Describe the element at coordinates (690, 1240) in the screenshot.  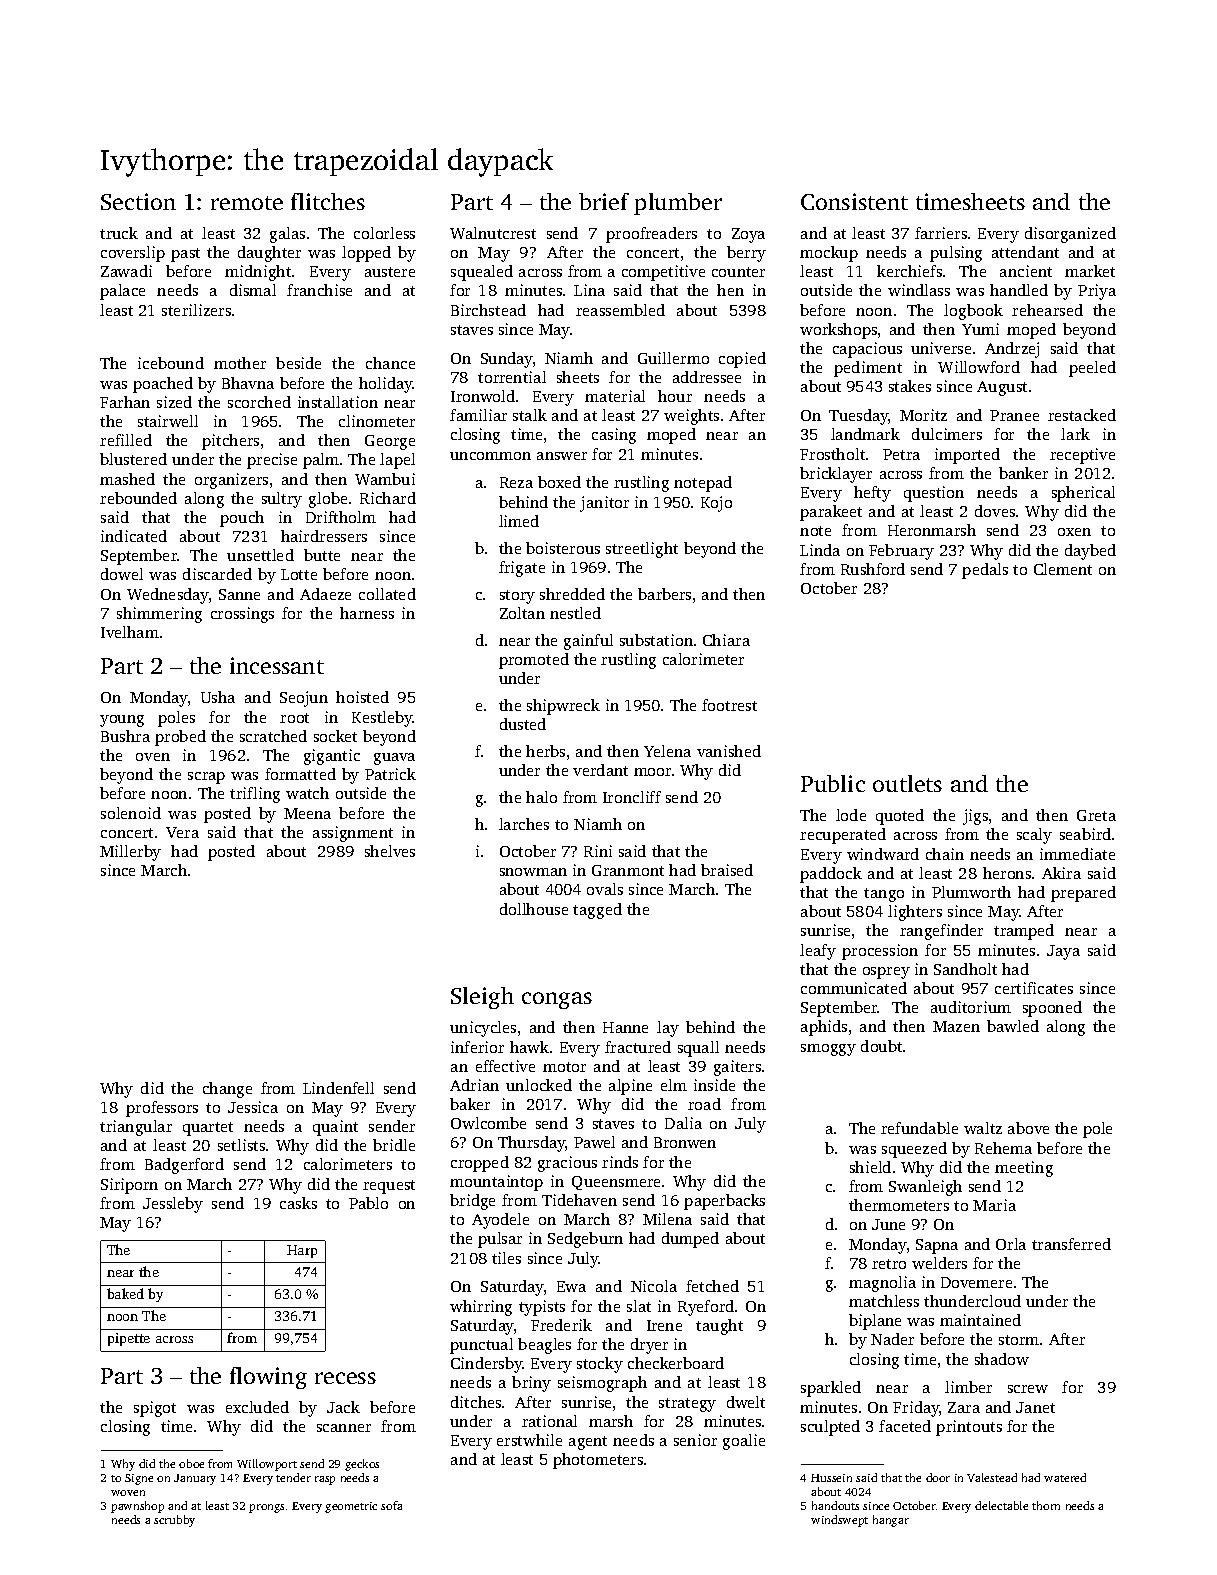
I see `dumped` at that location.
